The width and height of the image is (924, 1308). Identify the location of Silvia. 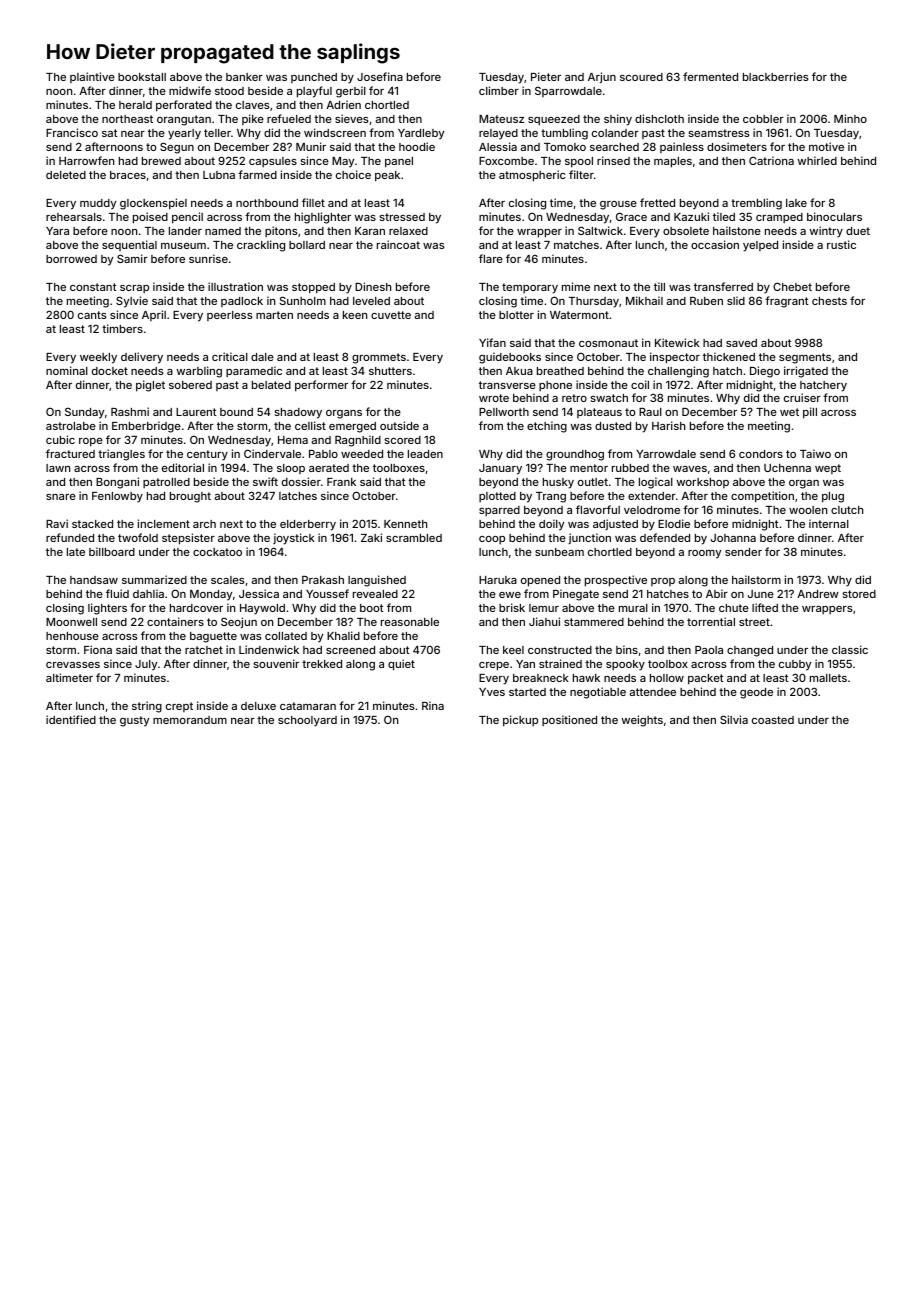
(734, 719).
